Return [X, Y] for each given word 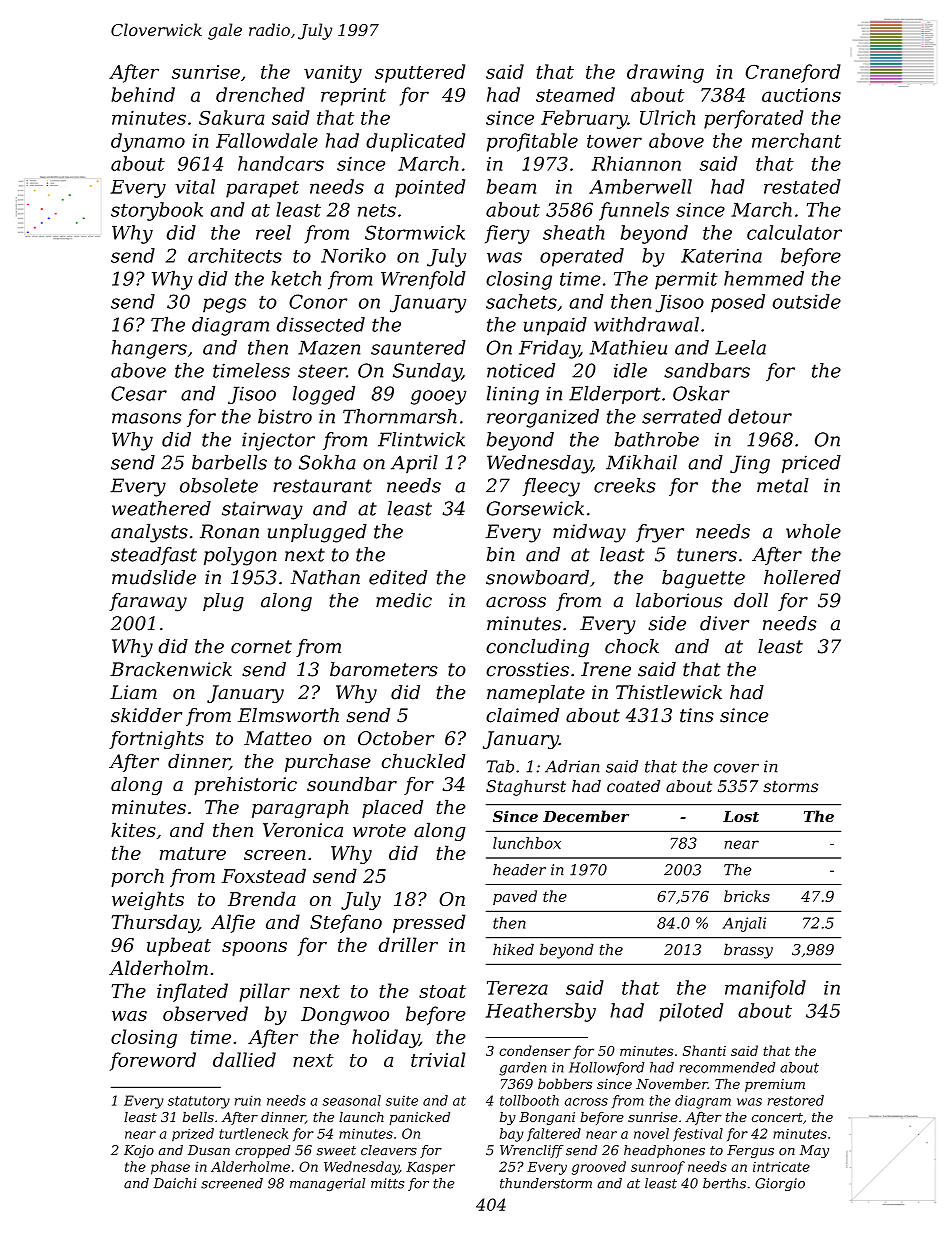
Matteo [278, 738]
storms [790, 787]
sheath [573, 232]
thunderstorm [546, 1183]
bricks [747, 896]
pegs [224, 305]
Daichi [174, 1183]
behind [143, 94]
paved [515, 897]
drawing [665, 73]
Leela [740, 347]
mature [193, 853]
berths [724, 1183]
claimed [522, 715]
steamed [575, 94]
